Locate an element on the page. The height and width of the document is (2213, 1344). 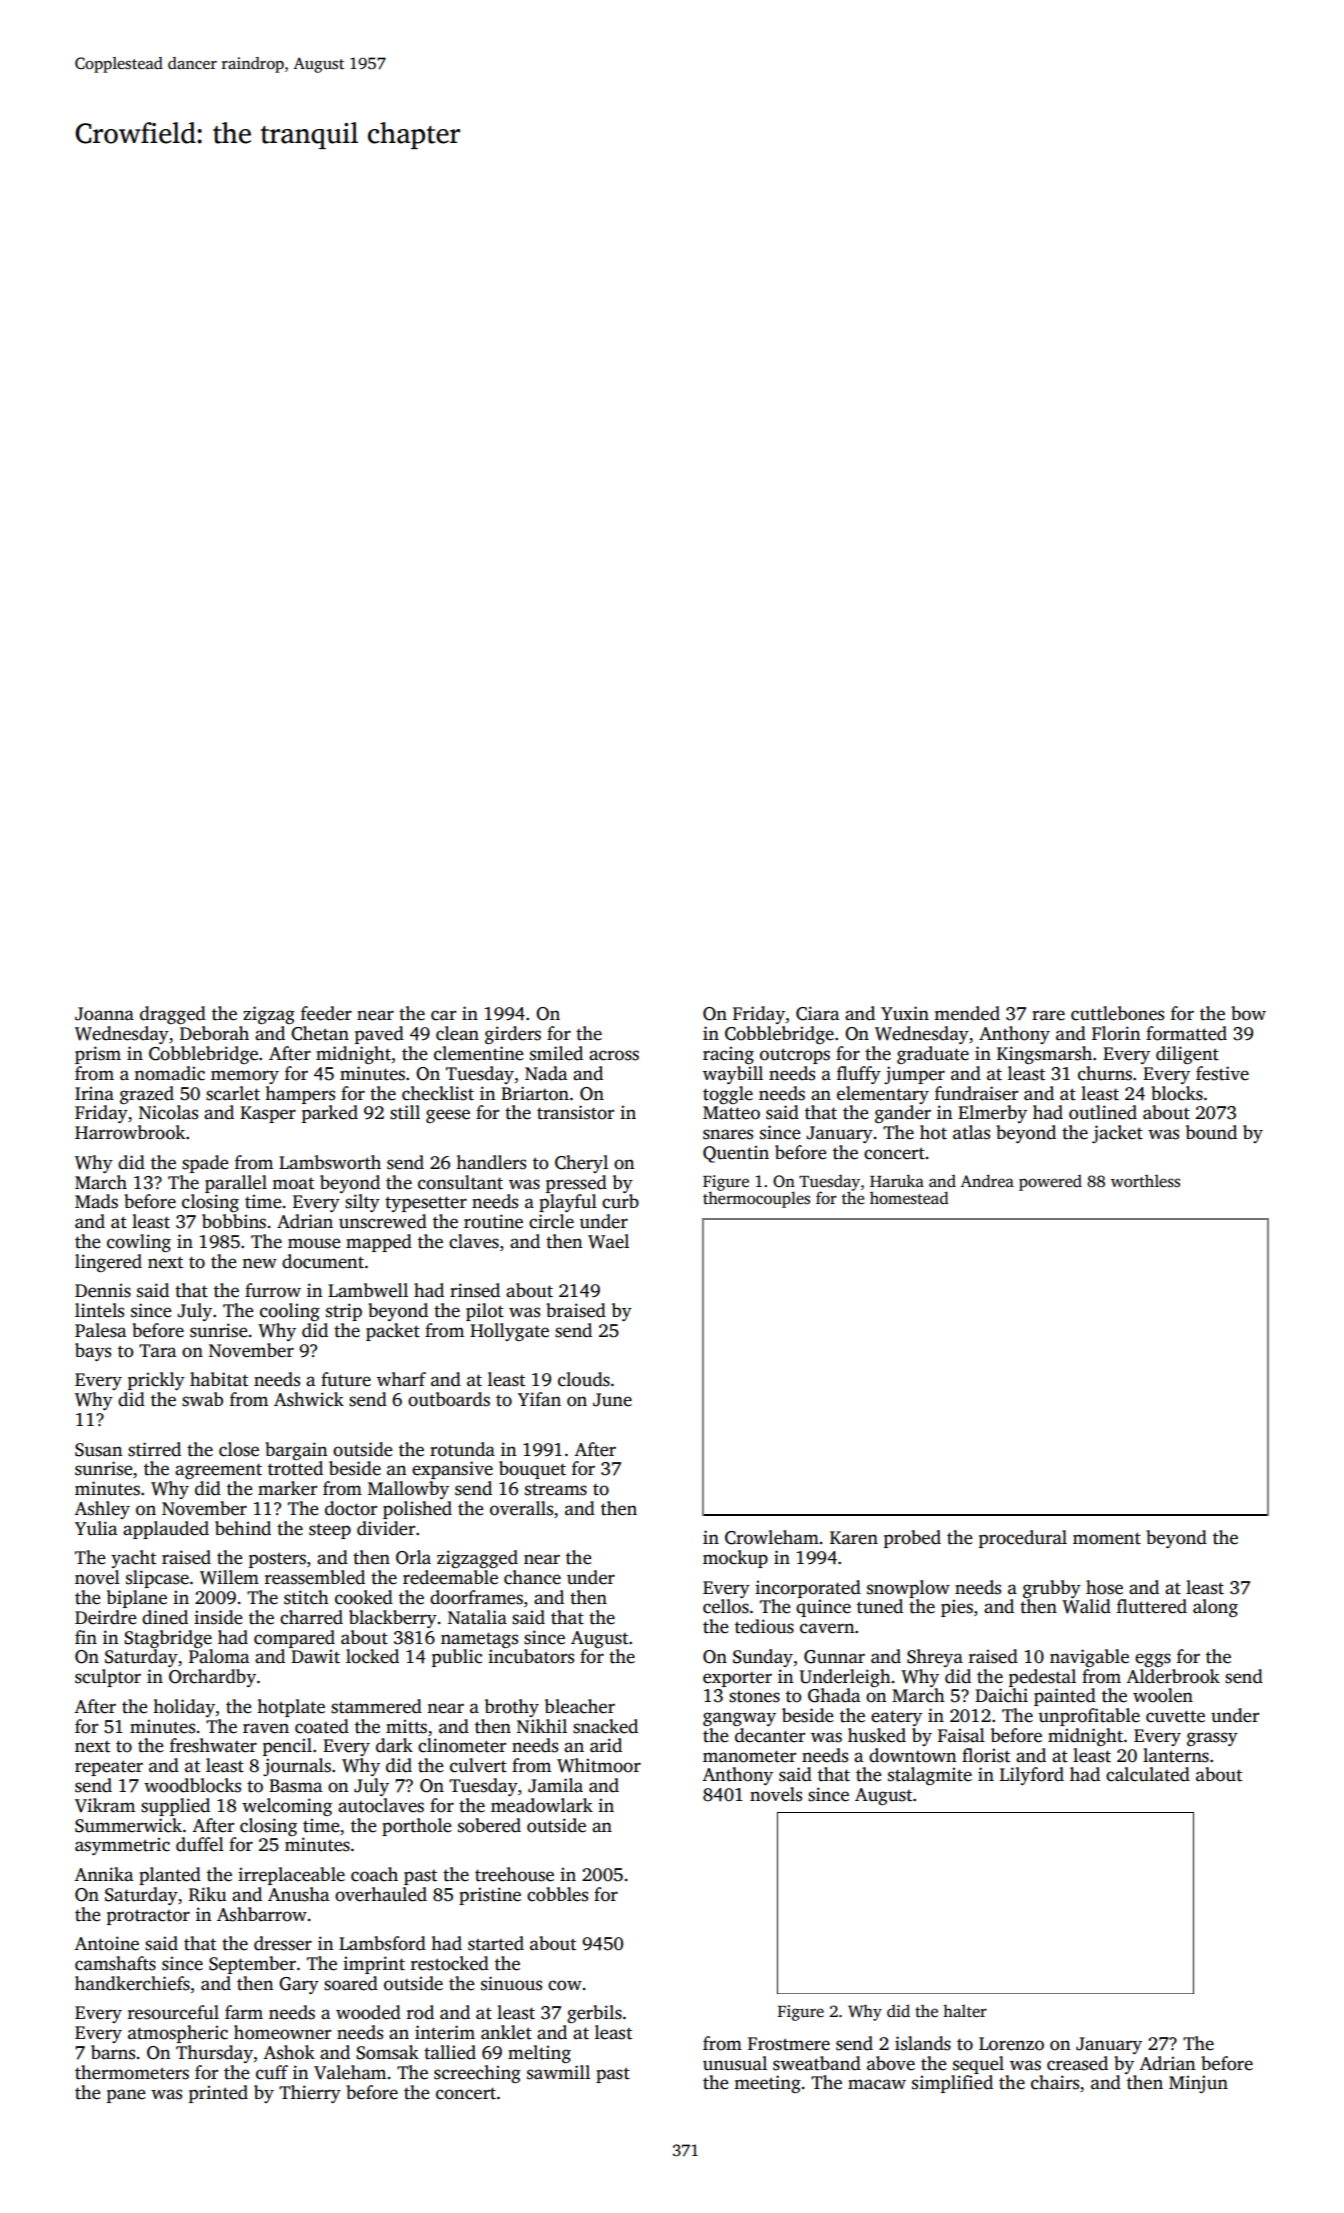
halter is located at coordinates (965, 2011).
